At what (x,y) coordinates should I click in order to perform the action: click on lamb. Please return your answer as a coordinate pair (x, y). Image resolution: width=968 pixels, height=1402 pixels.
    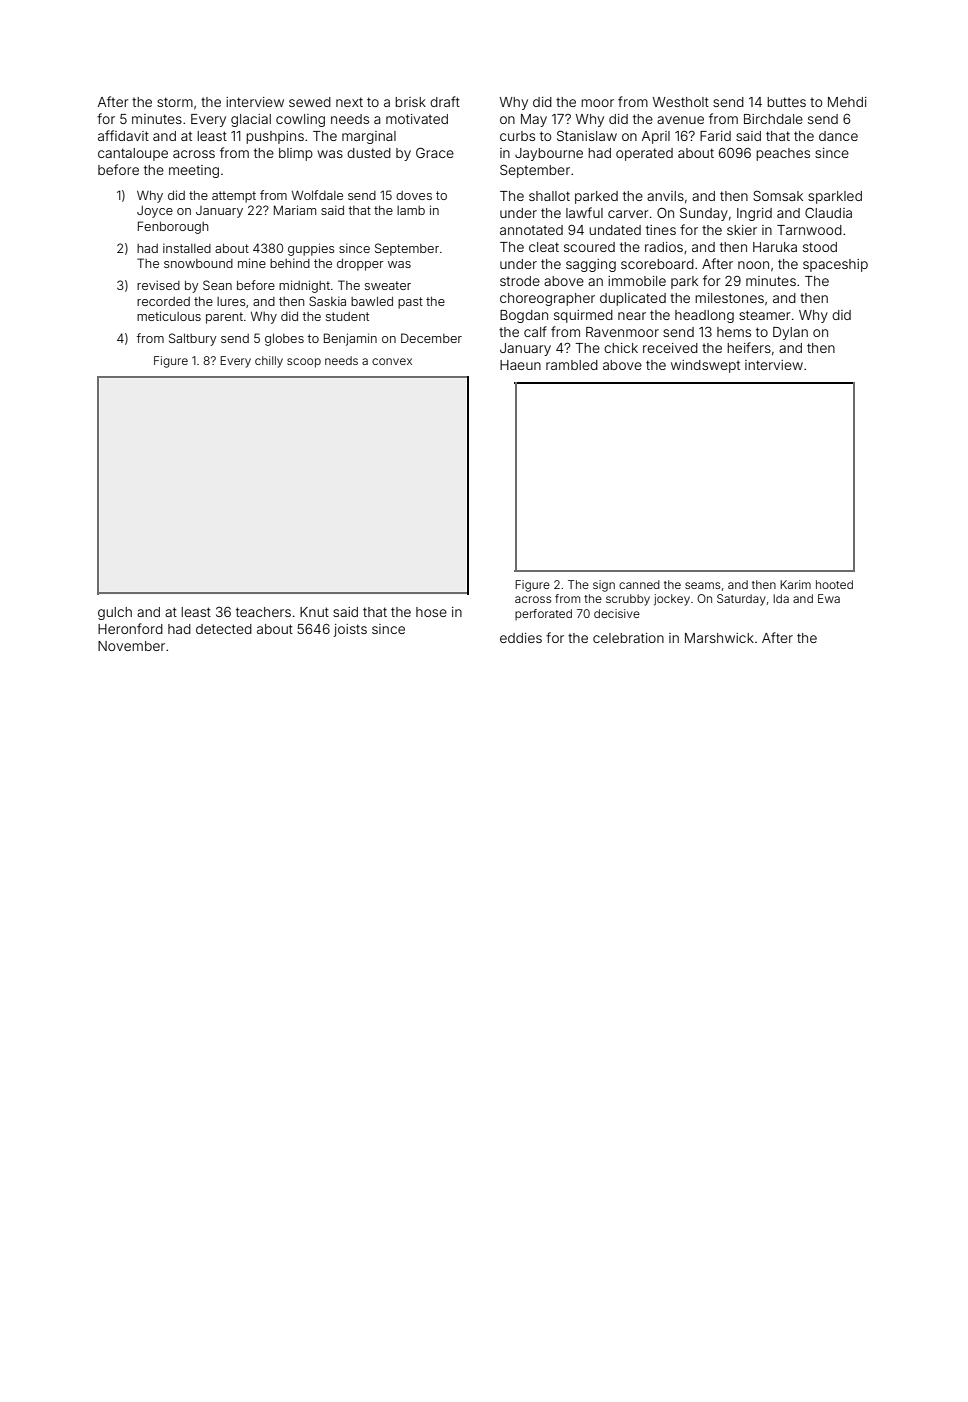
    Looking at the image, I should click on (411, 210).
